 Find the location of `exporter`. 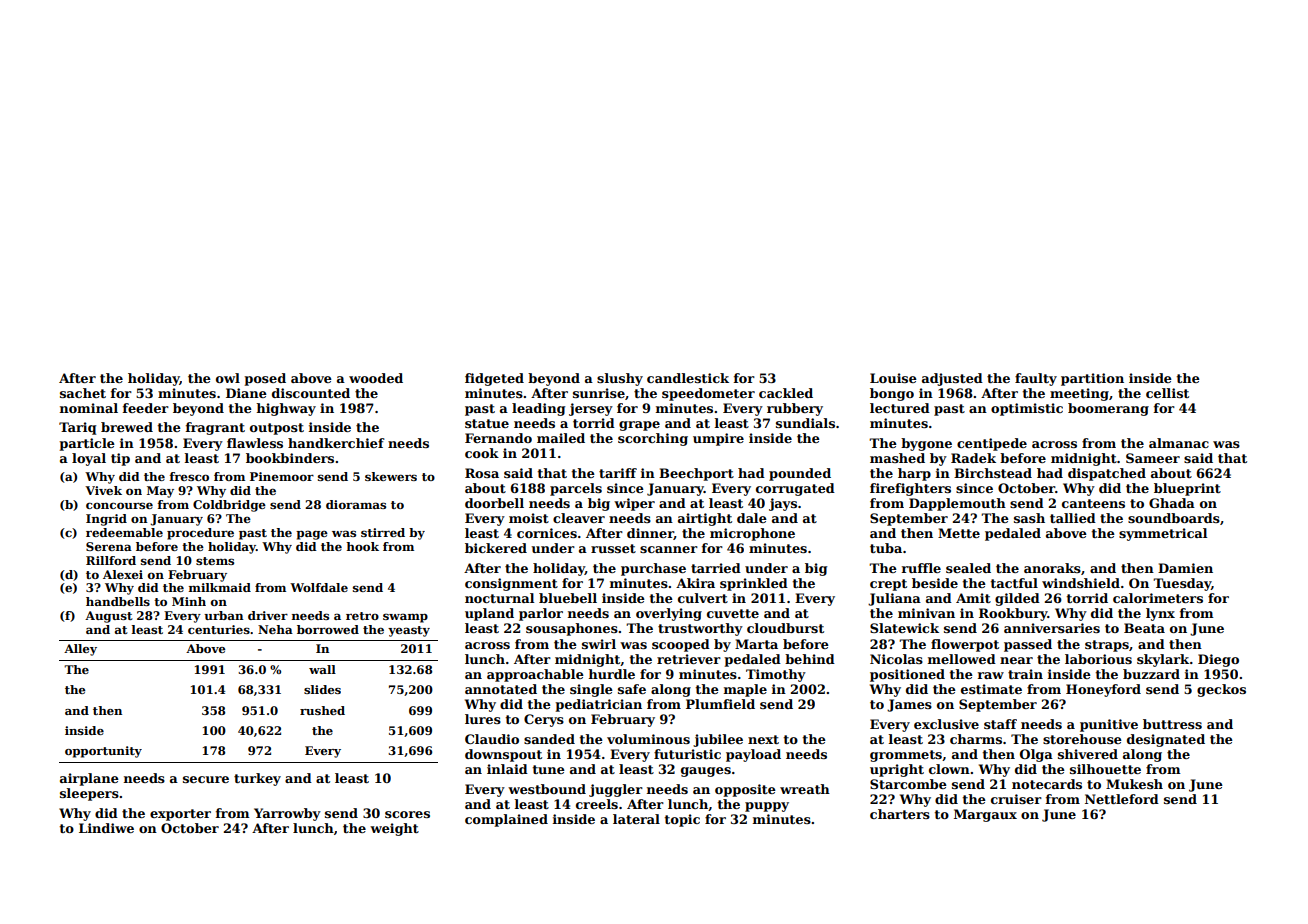

exporter is located at coordinates (180, 815).
